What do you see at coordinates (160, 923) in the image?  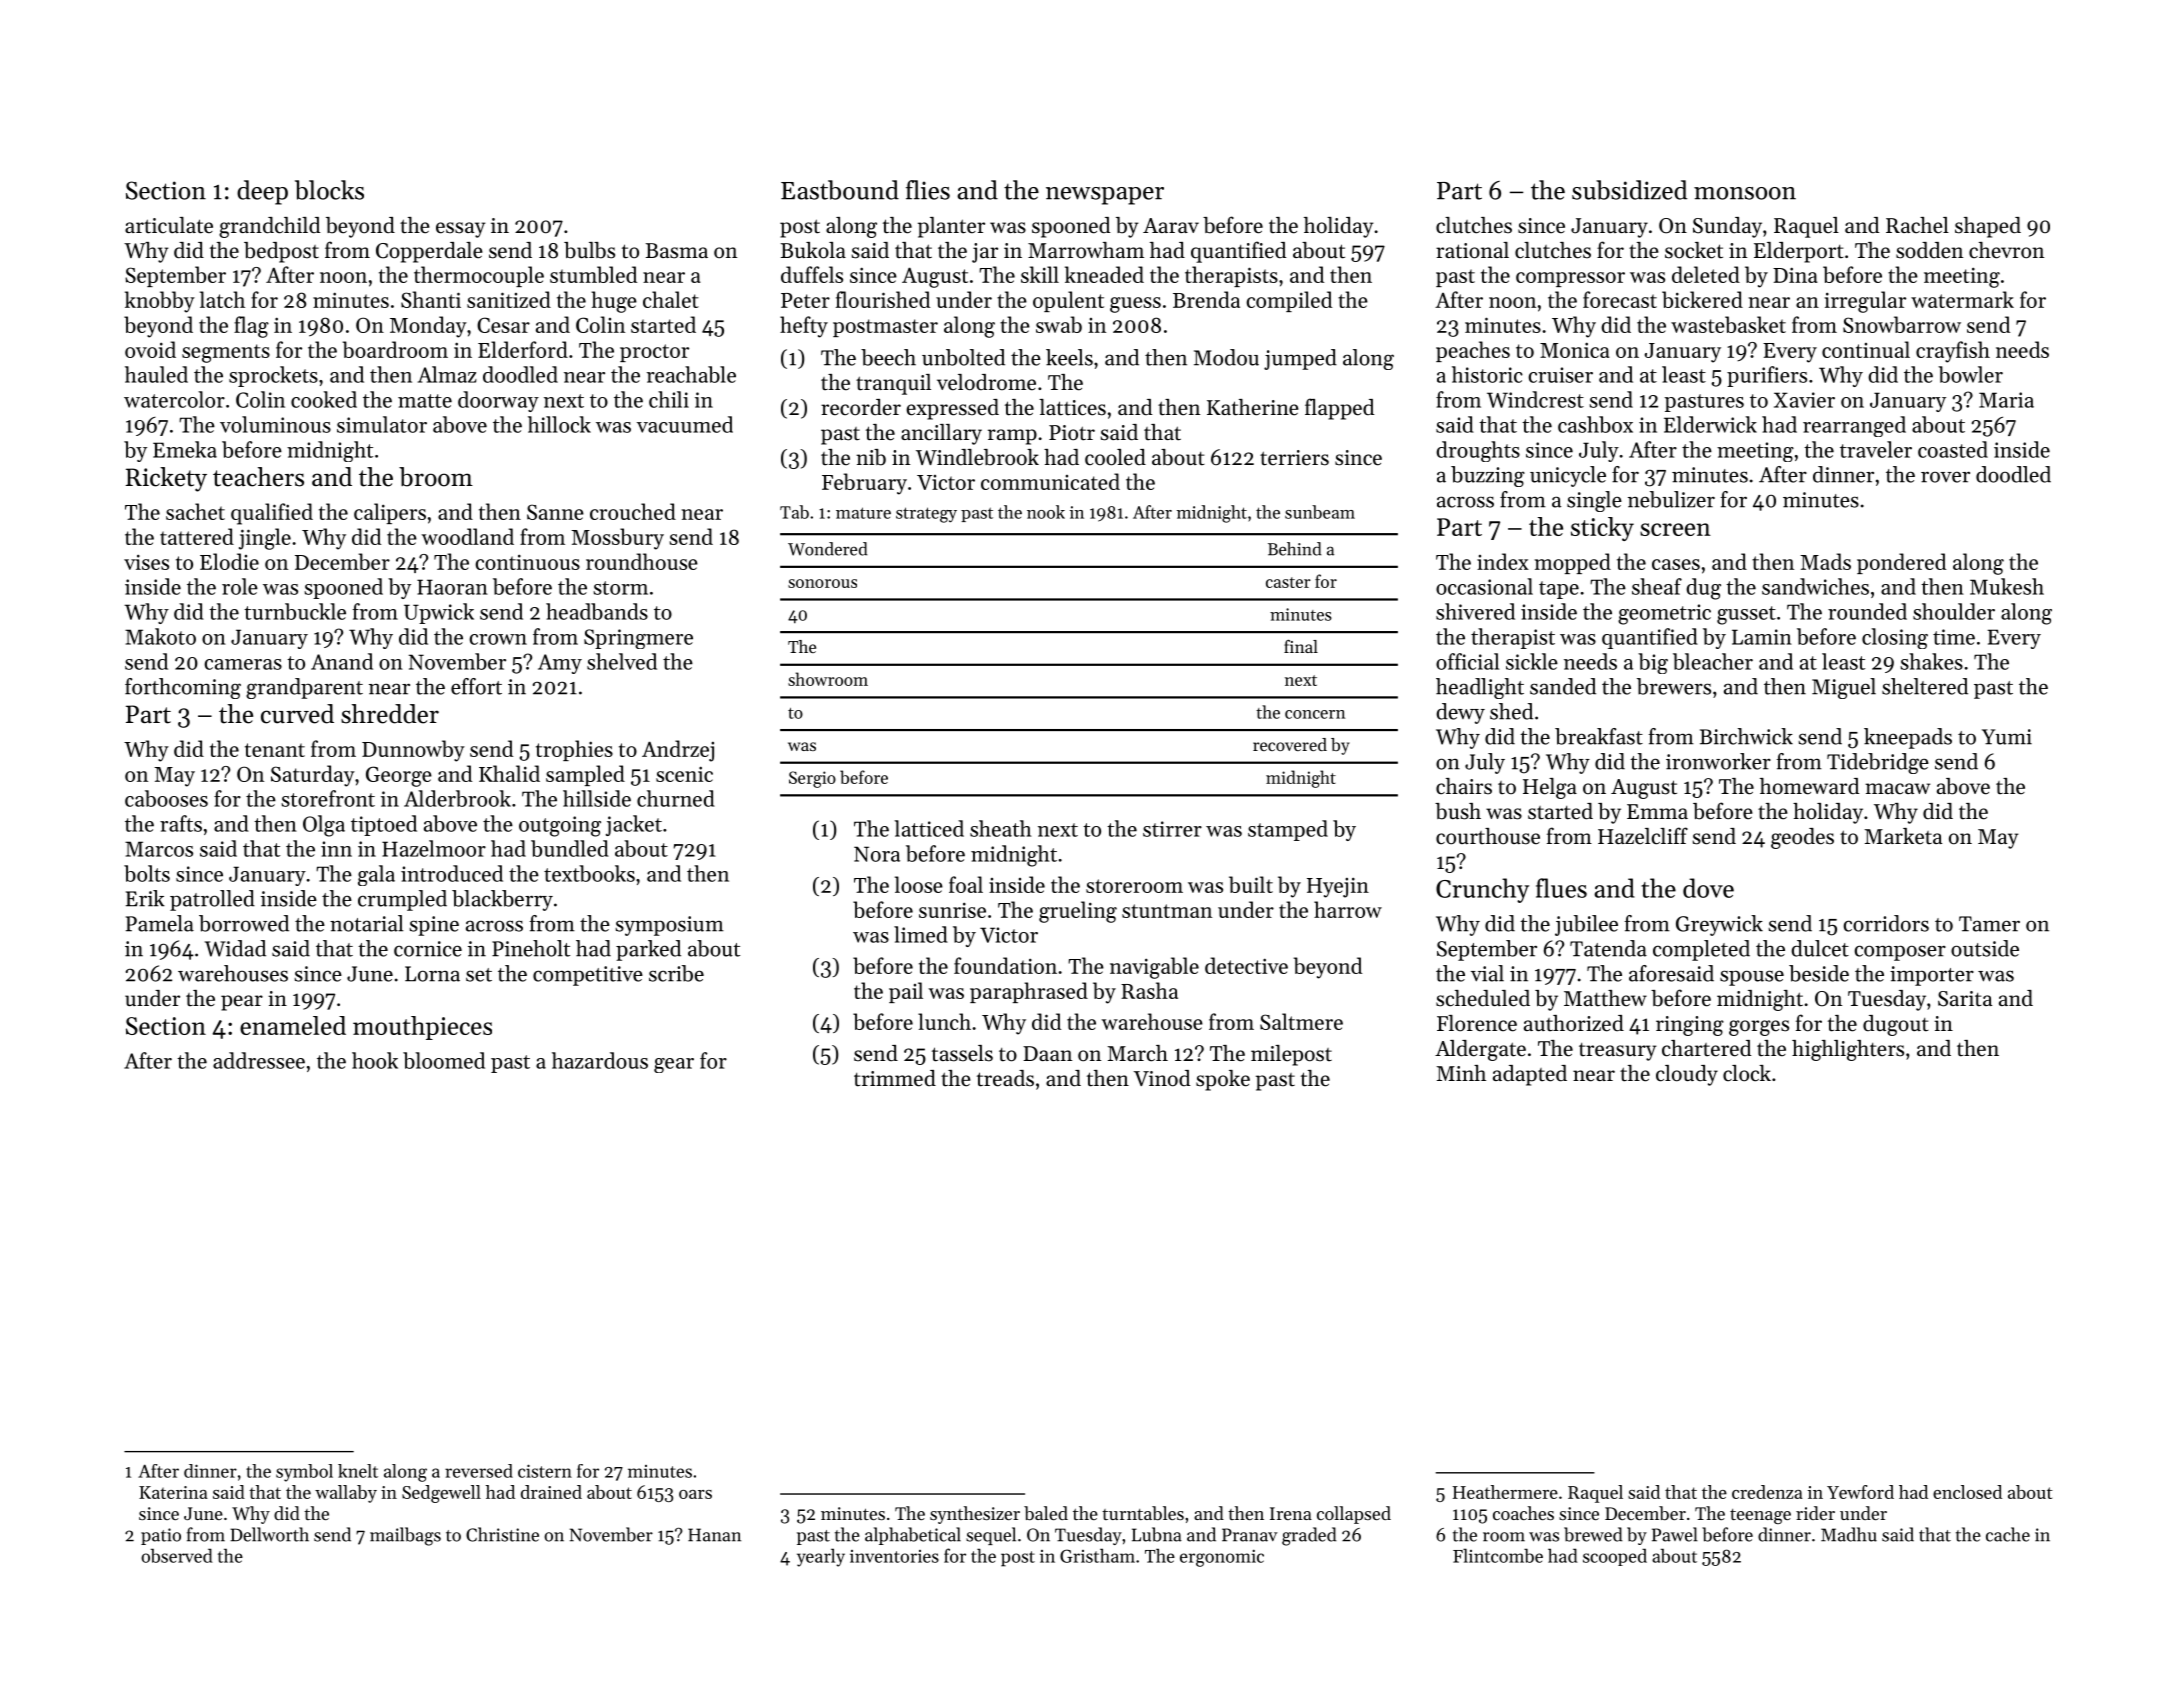 I see `Pamela` at bounding box center [160, 923].
